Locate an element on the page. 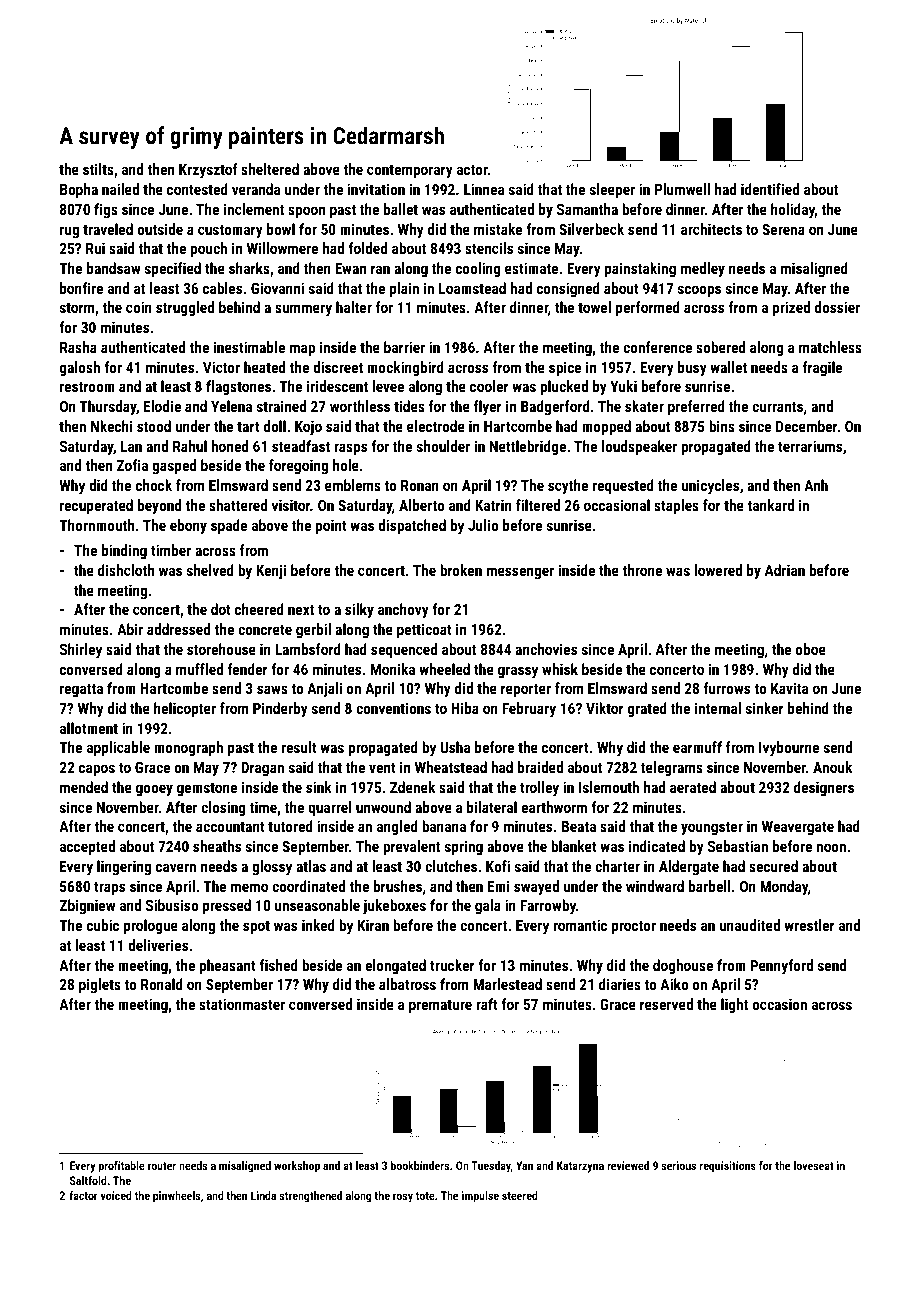 The image size is (924, 1308). contested is located at coordinates (197, 189).
